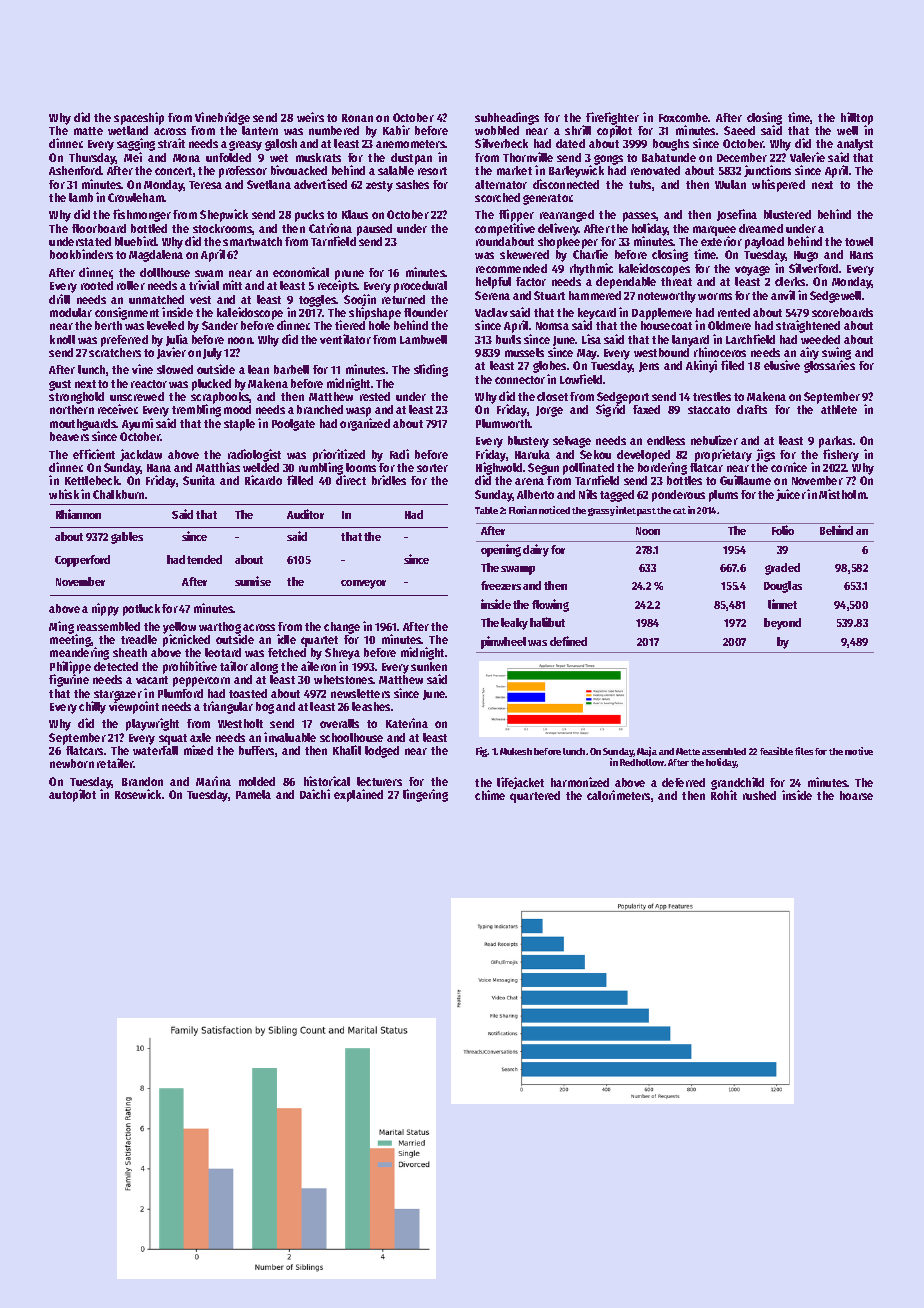 The height and width of the image is (1308, 924). Describe the element at coordinates (224, 215) in the image. I see `Shepwick` at that location.
